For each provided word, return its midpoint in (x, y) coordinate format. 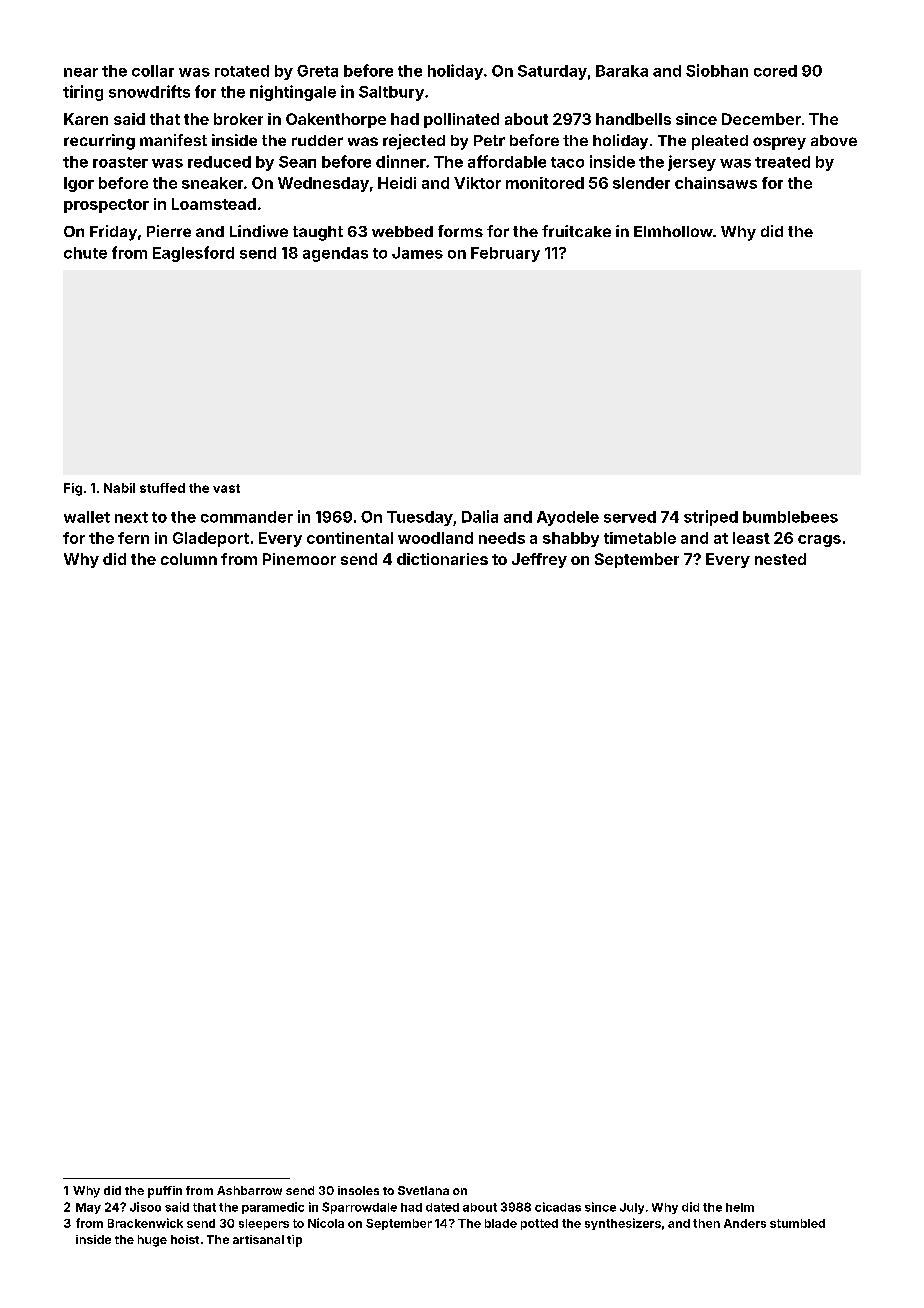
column (189, 559)
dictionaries (442, 559)
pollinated (461, 120)
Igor (79, 184)
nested (780, 559)
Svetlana (423, 1190)
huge (152, 1241)
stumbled (797, 1223)
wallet (87, 517)
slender (641, 183)
